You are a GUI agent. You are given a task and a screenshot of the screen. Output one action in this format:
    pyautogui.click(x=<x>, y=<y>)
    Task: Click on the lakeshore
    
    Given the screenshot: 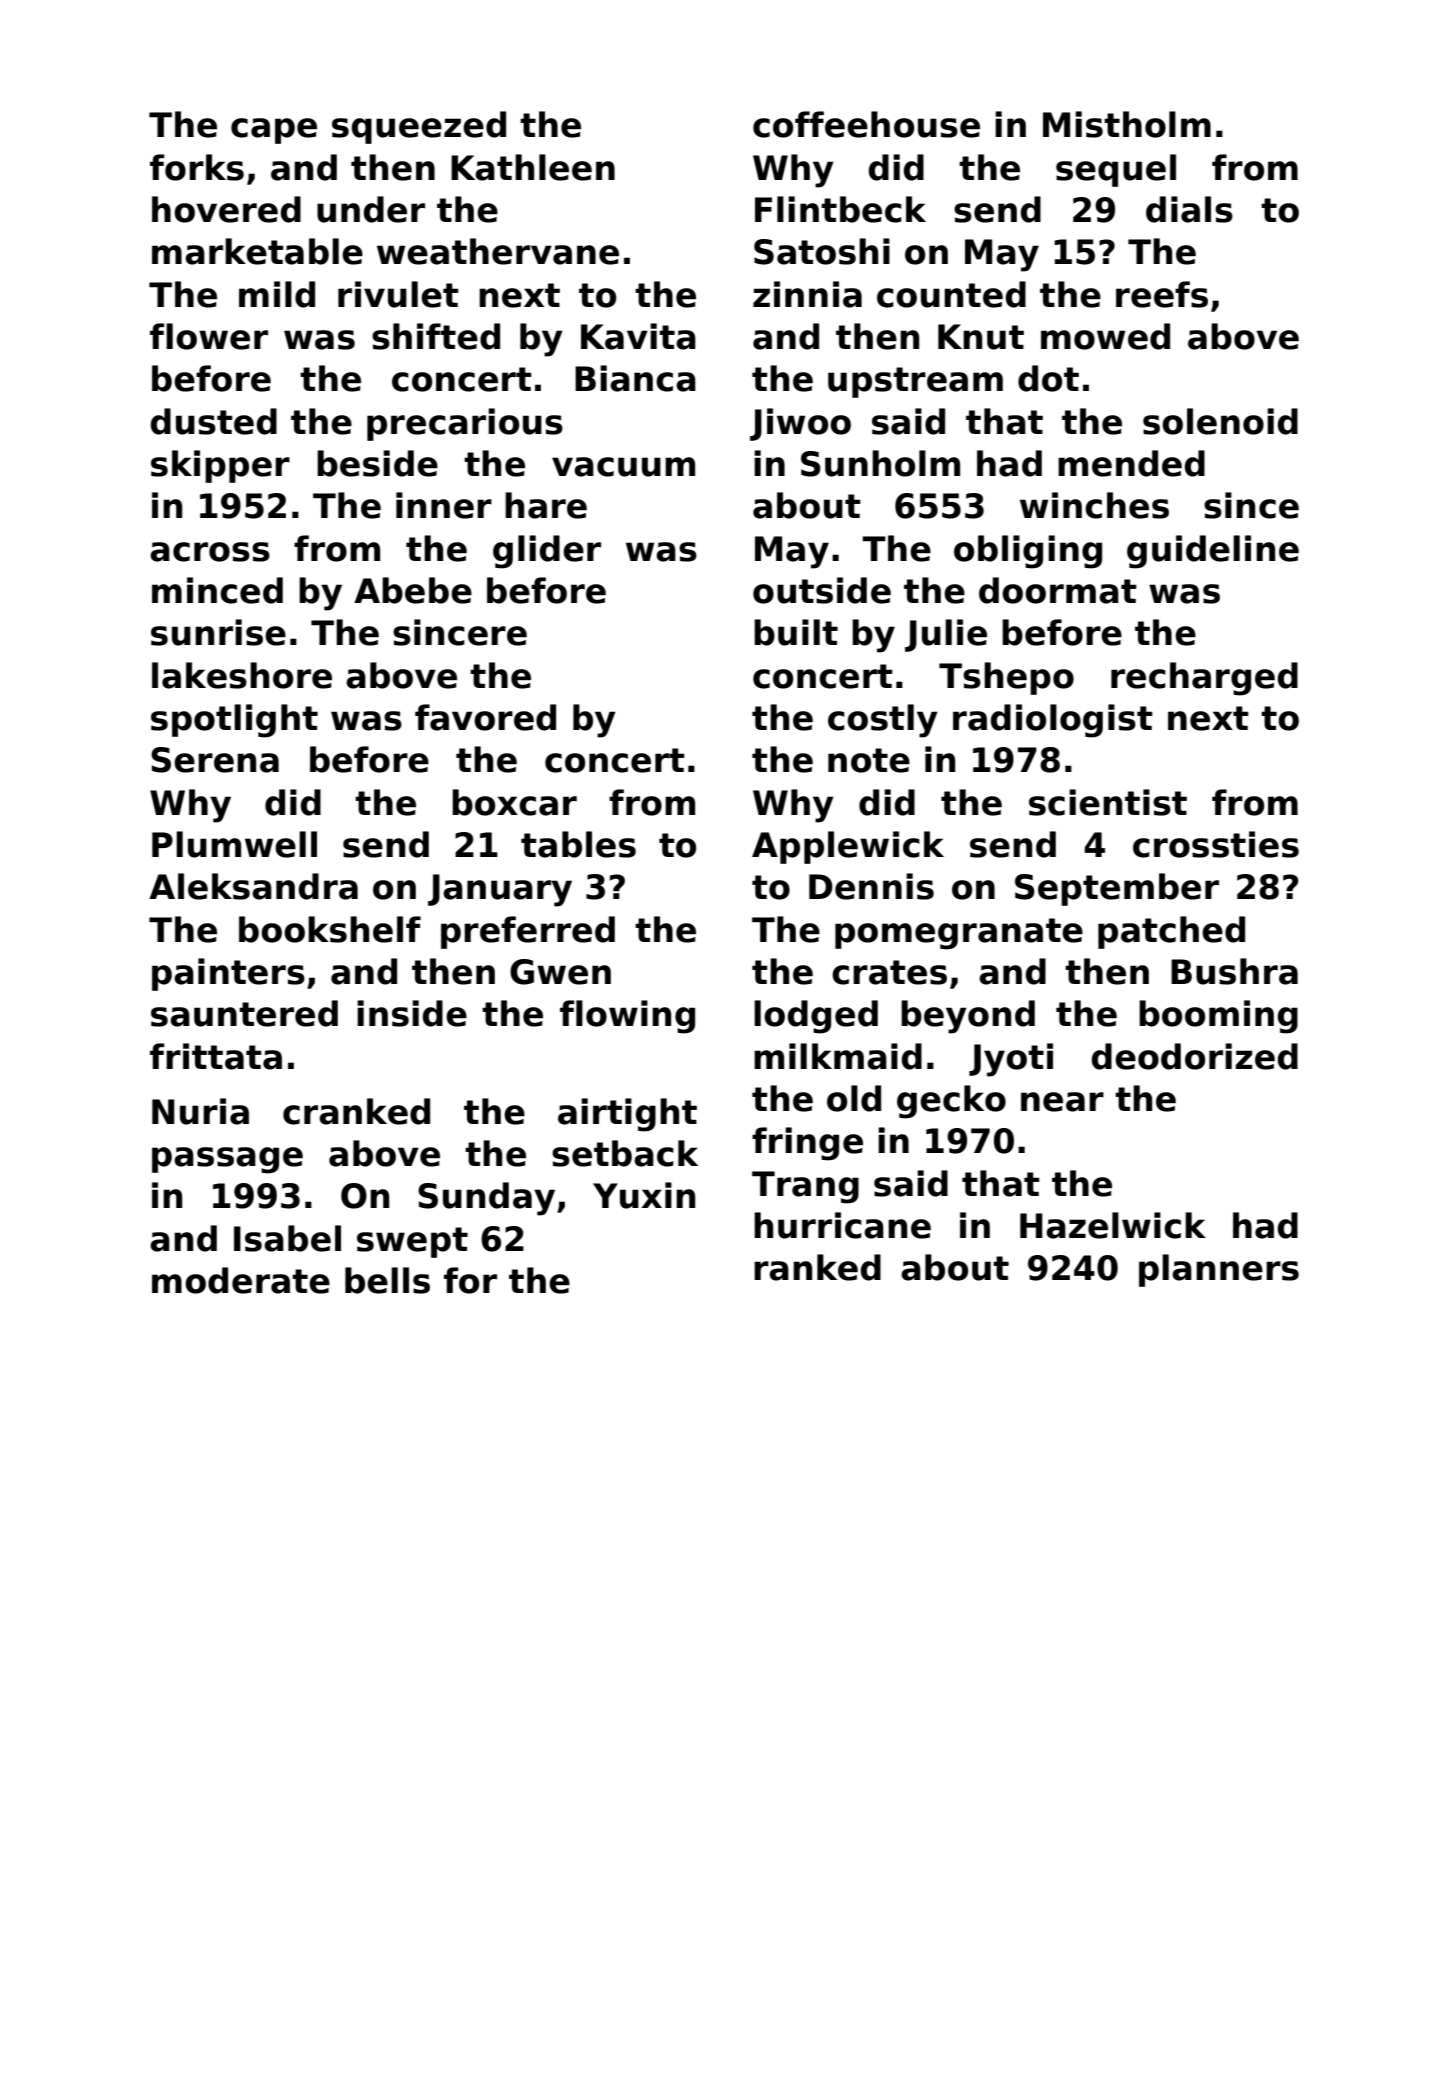 What is the action you would take?
    pyautogui.click(x=242, y=675)
